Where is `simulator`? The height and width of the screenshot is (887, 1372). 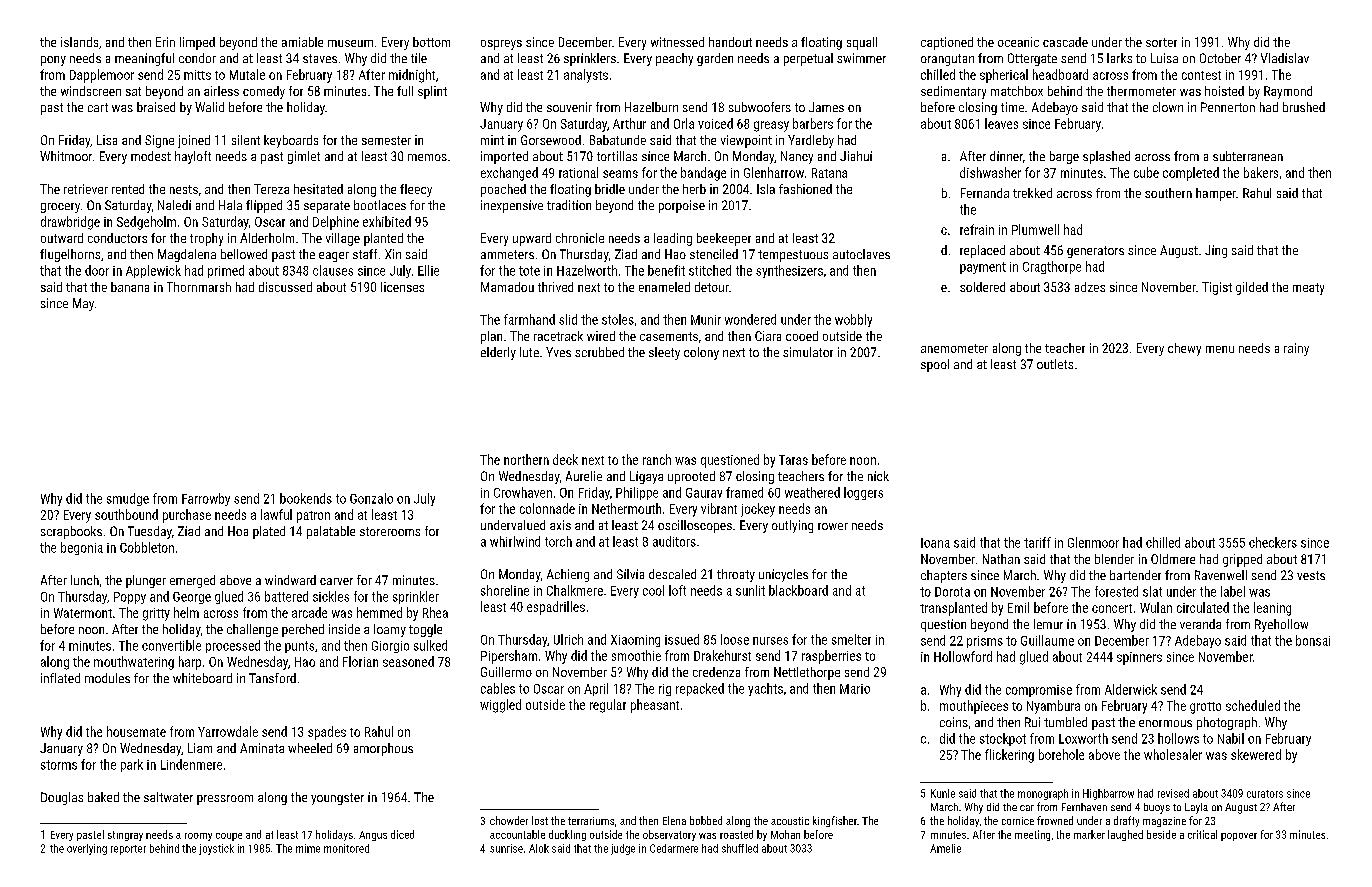 simulator is located at coordinates (808, 352).
